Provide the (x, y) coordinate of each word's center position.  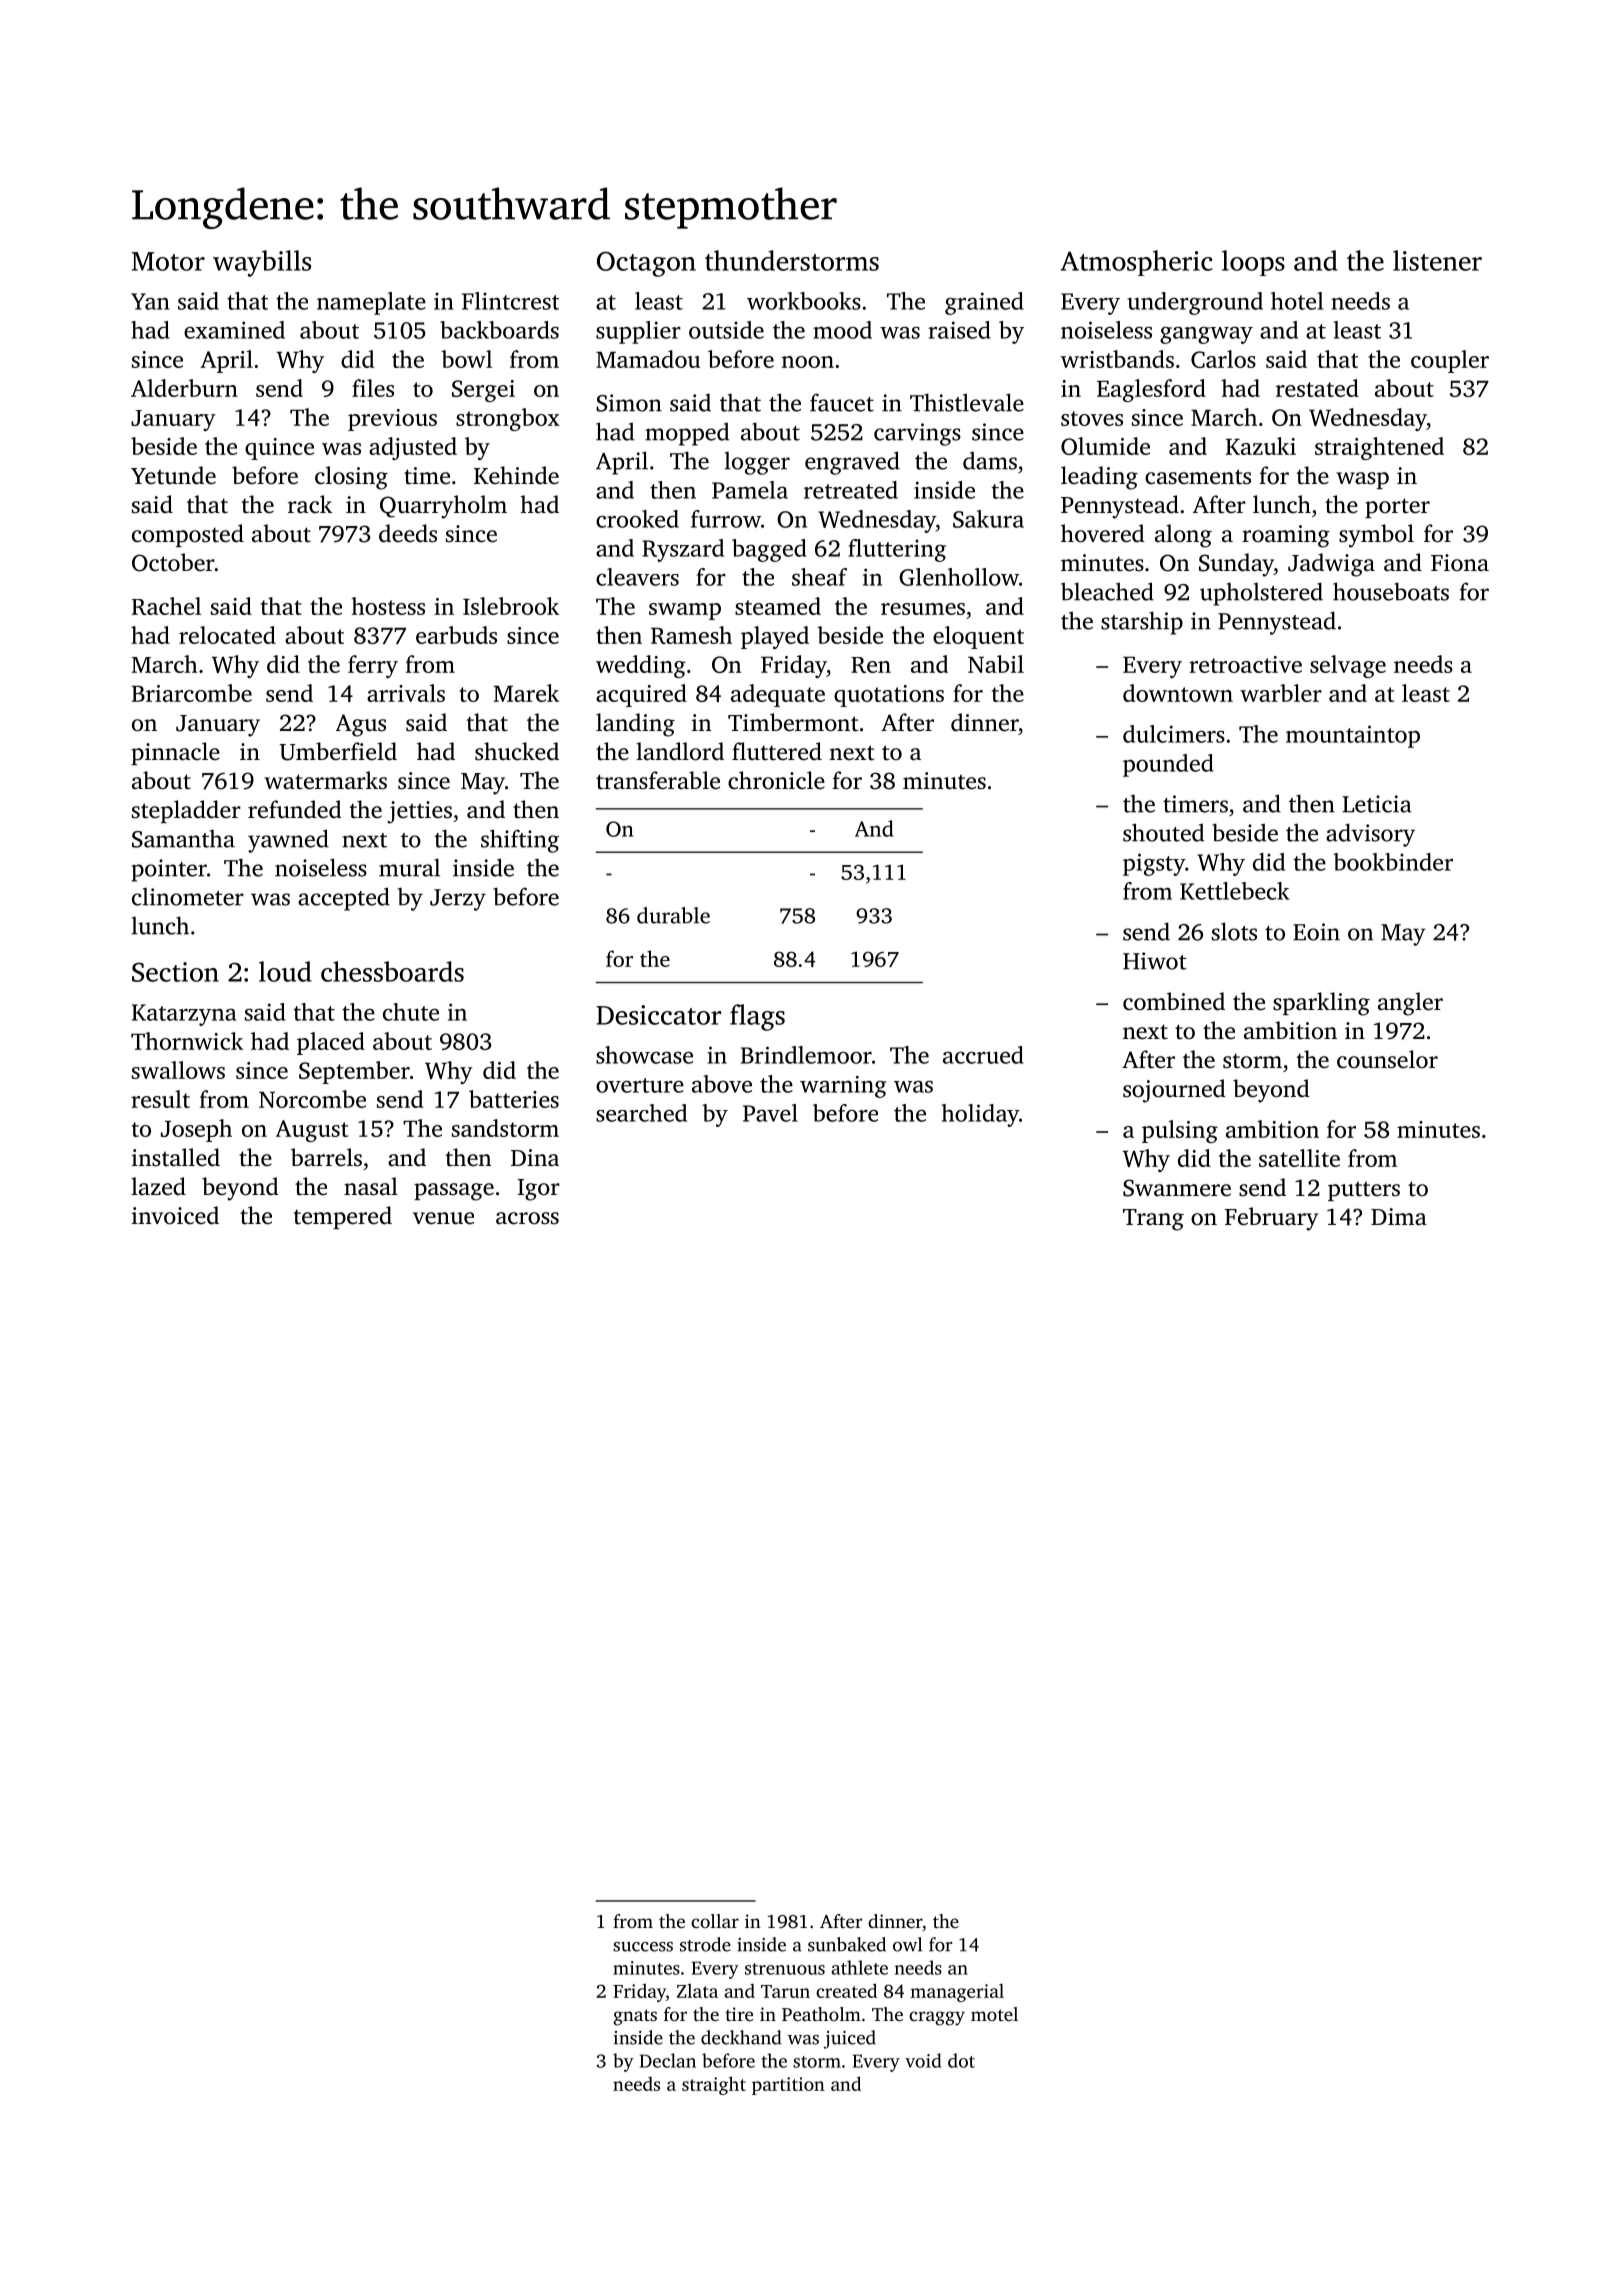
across (527, 1218)
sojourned (1174, 1091)
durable (673, 915)
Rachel (166, 606)
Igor (539, 1190)
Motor (168, 261)
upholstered (1261, 594)
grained (984, 303)
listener (1437, 260)
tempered (342, 1217)
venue (443, 1218)
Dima (1399, 1217)
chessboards (392, 971)
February (1271, 1219)
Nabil (996, 664)
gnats (635, 2017)
